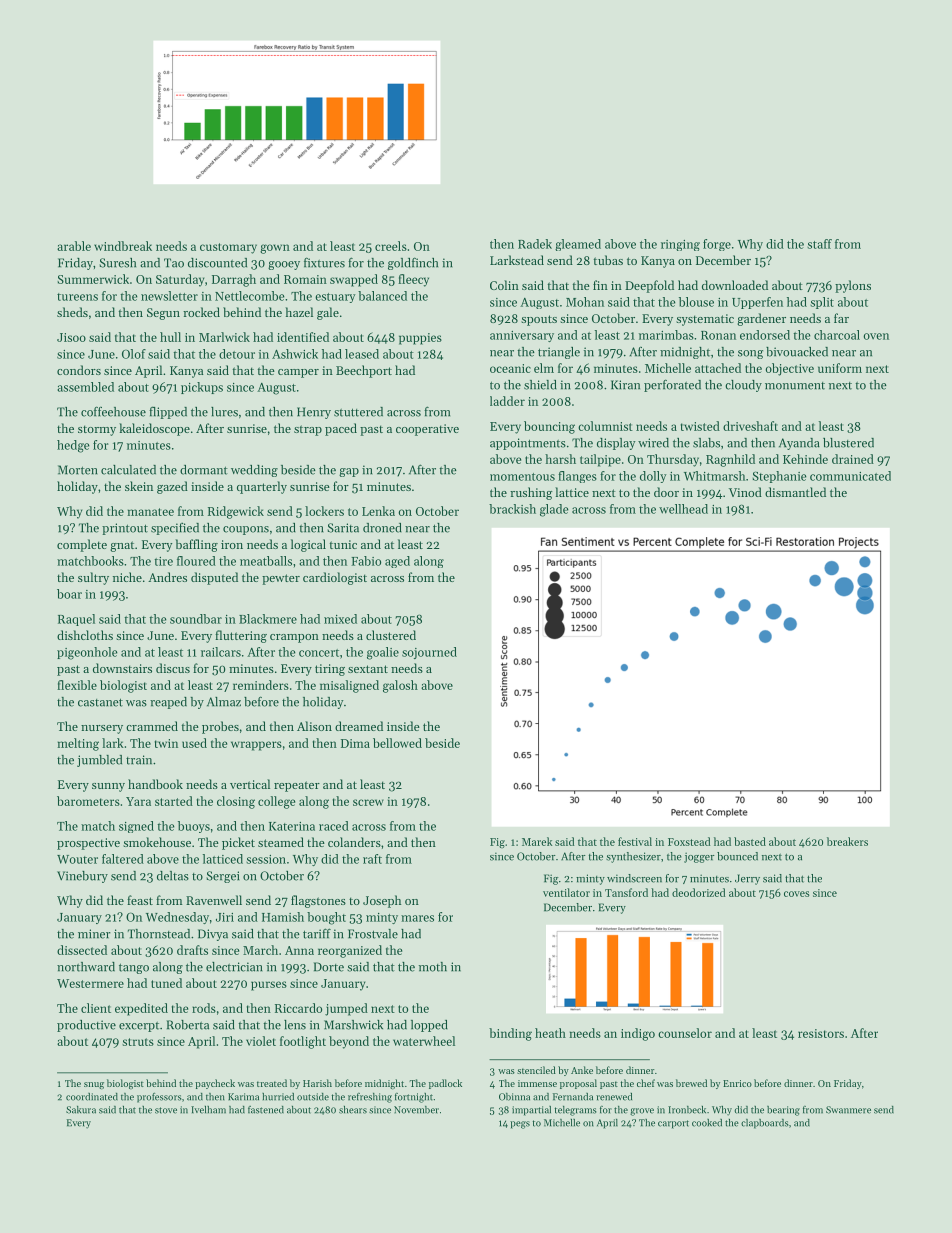 This document has height=1233, width=952. Describe the element at coordinates (578, 245) in the document. I see `gleamed` at that location.
